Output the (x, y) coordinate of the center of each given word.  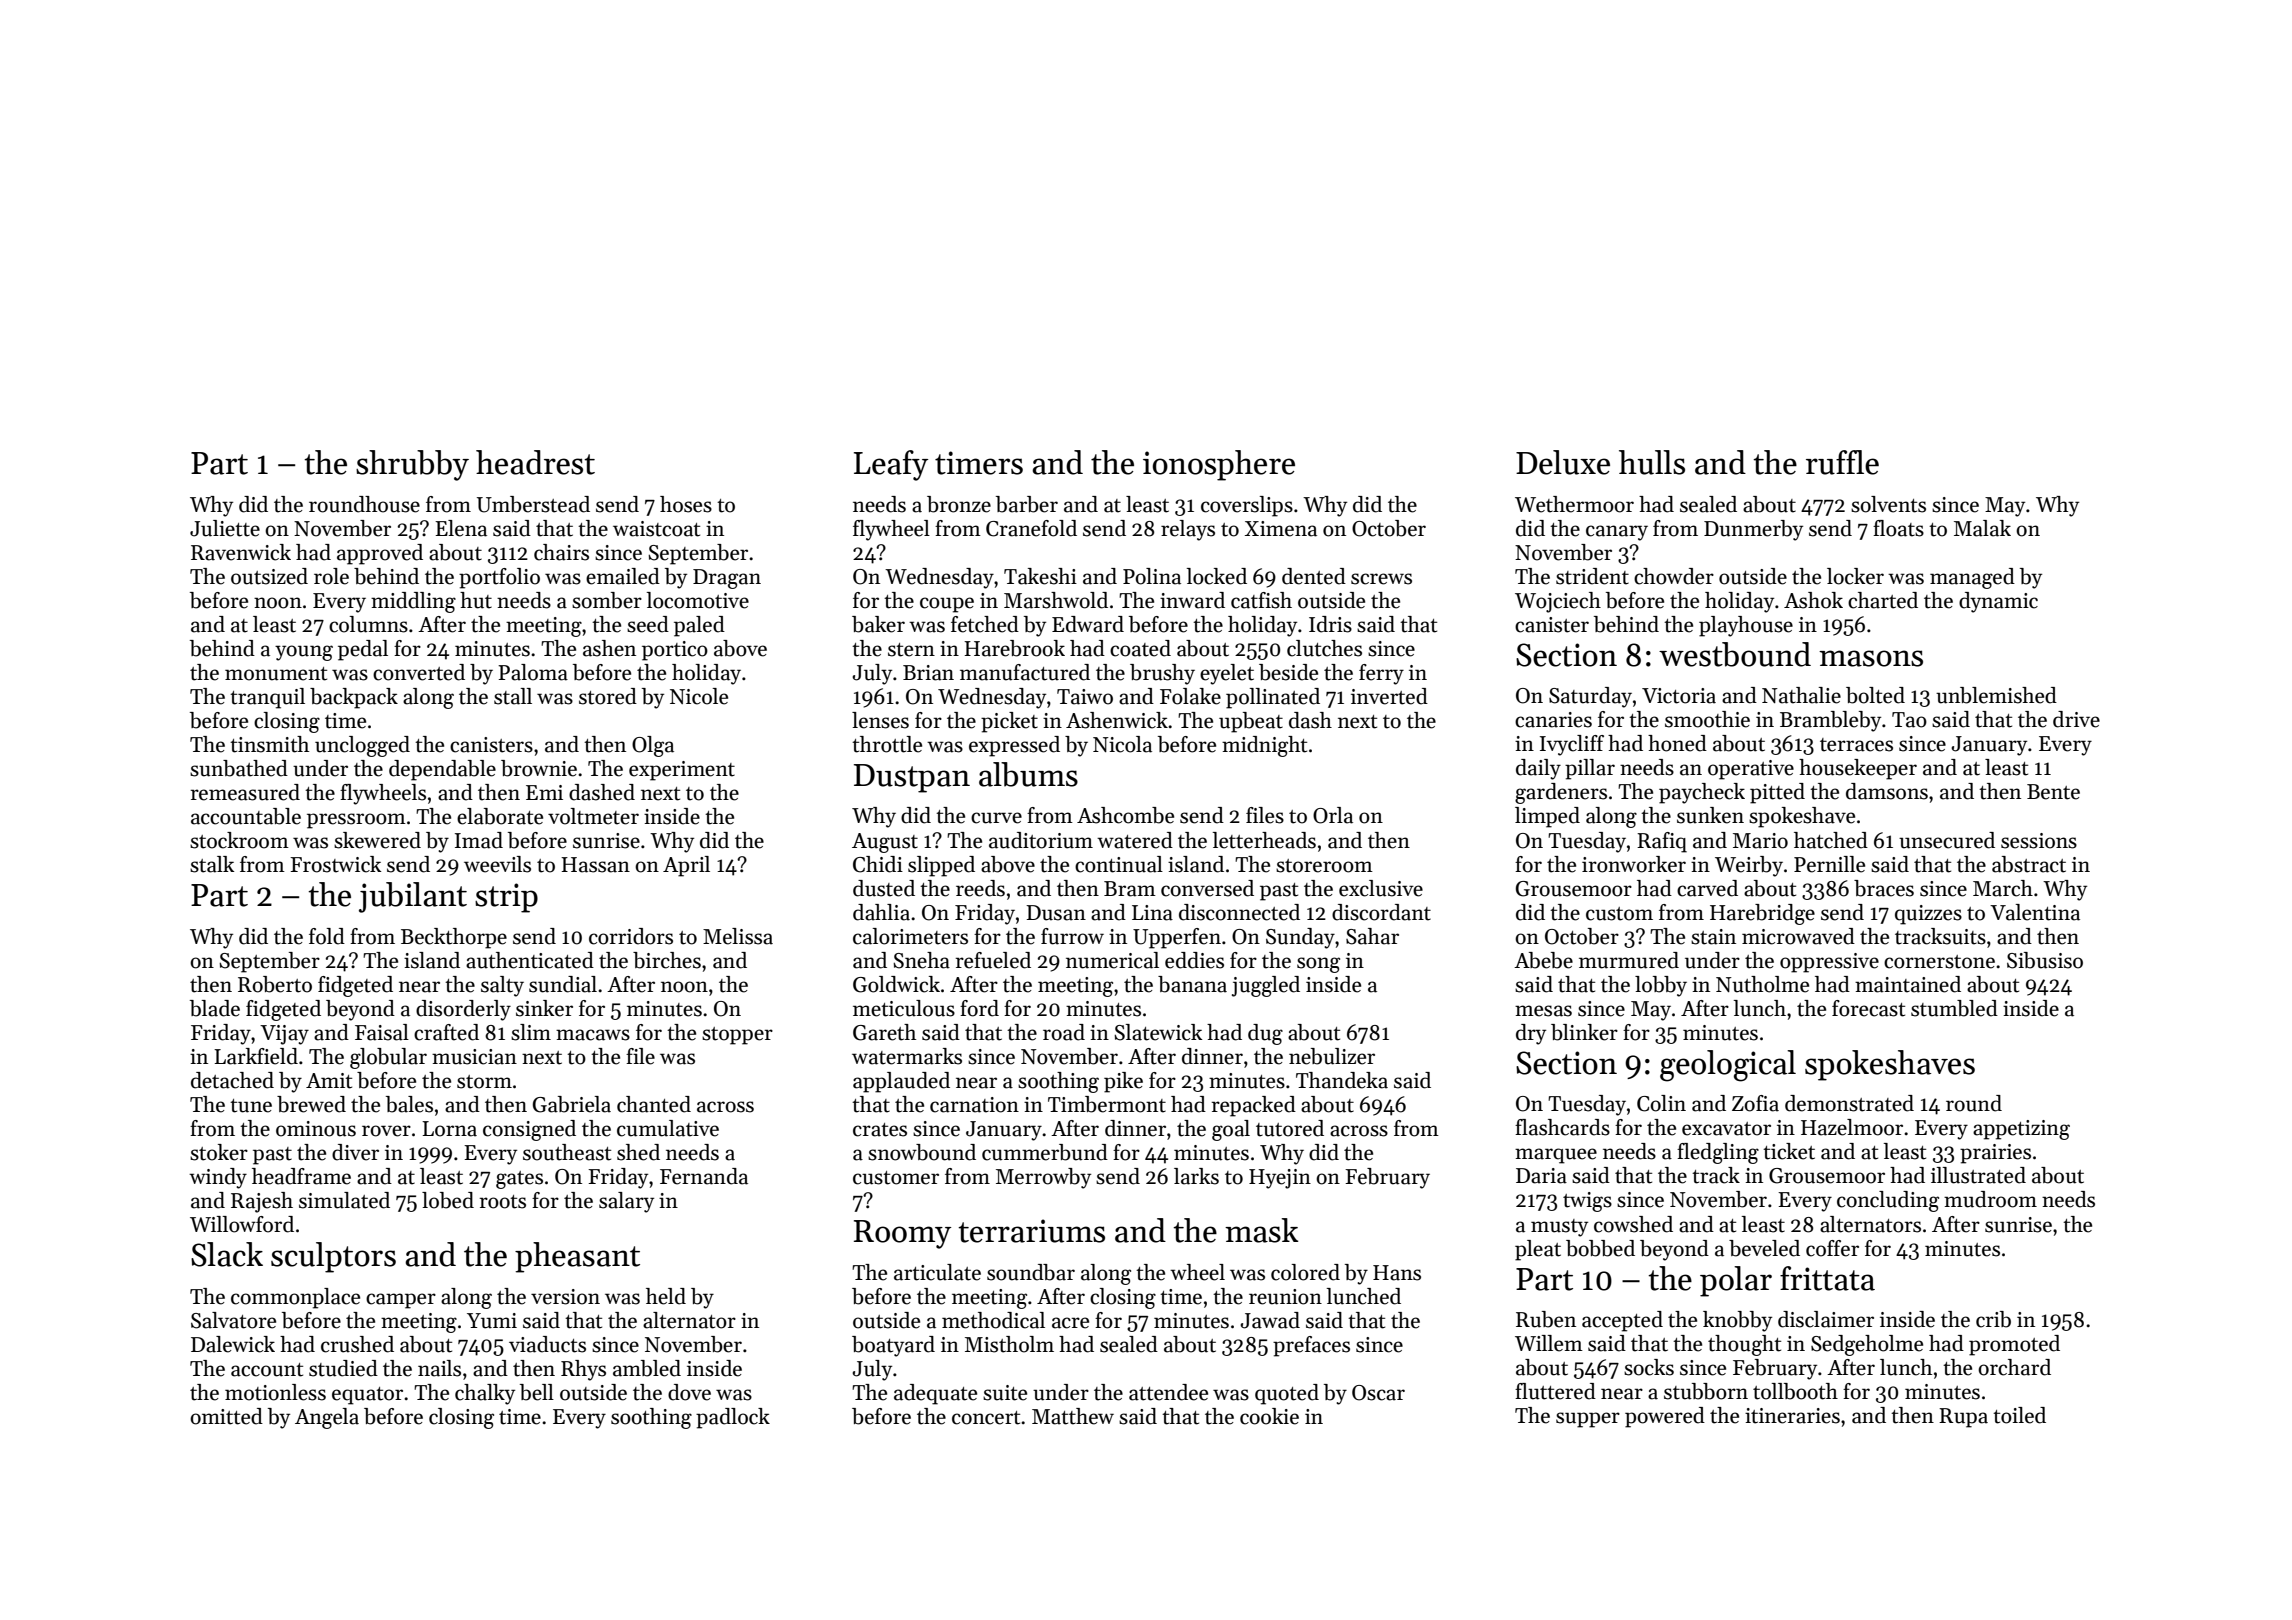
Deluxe (1563, 462)
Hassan (595, 865)
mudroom (1990, 1199)
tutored (1290, 1128)
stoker (219, 1152)
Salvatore (233, 1320)
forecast (1868, 1008)
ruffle (1842, 462)
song (1318, 965)
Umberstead (533, 504)
